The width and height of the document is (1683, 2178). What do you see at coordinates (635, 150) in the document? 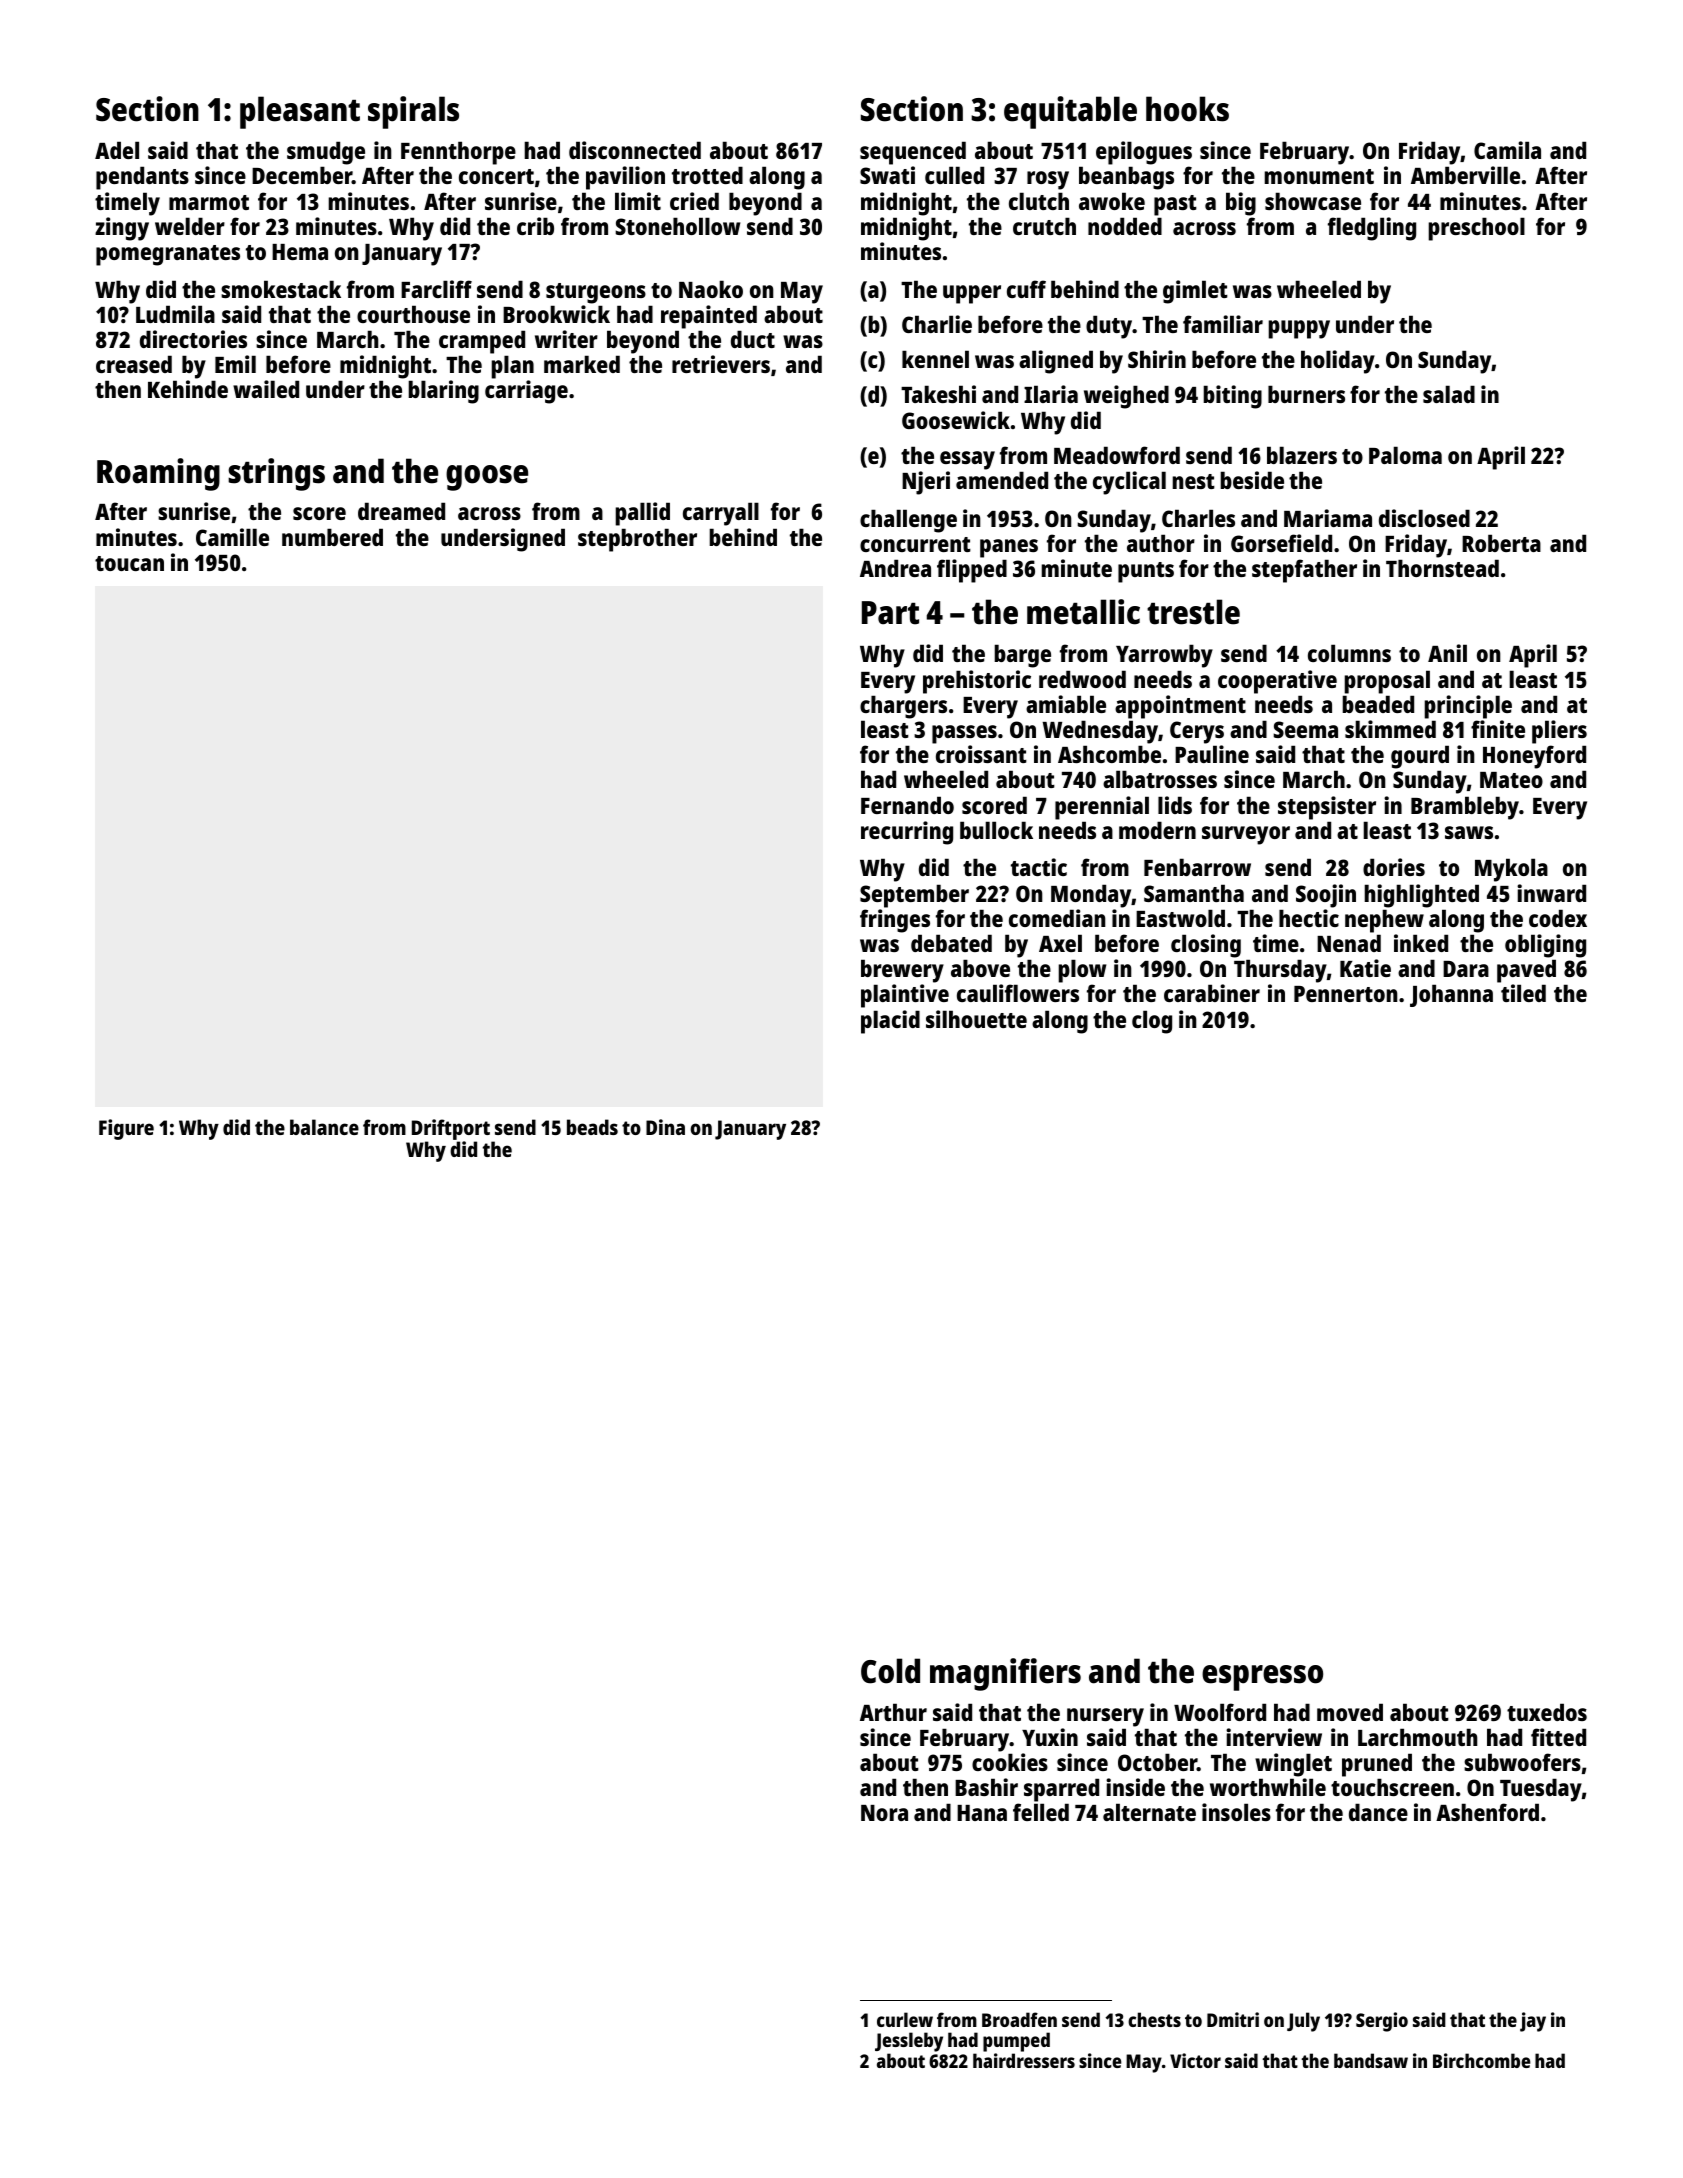
I see `disconnected` at bounding box center [635, 150].
